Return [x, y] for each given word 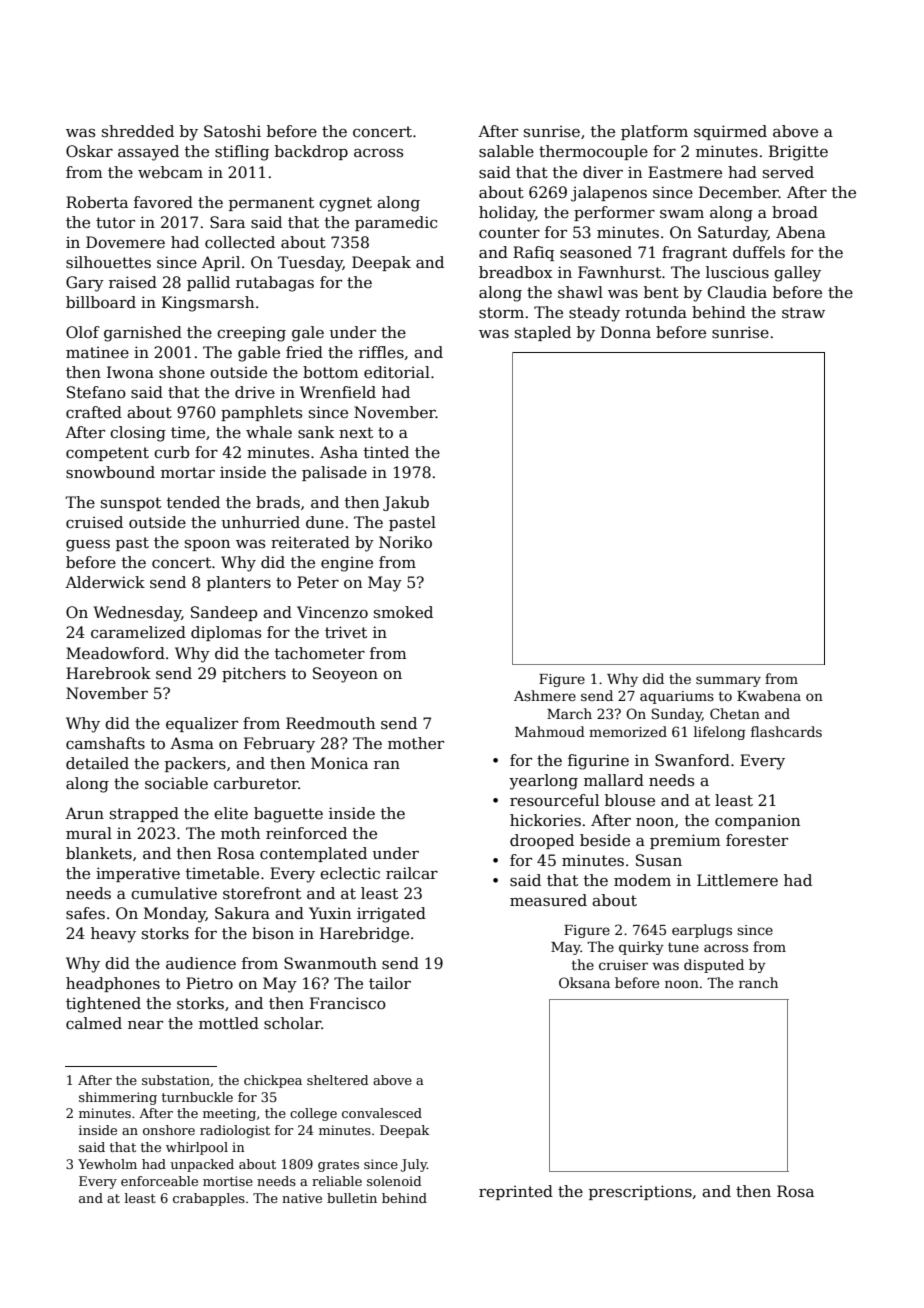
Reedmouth [330, 723]
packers [195, 764]
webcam [170, 172]
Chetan [735, 713]
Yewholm [107, 1164]
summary [728, 681]
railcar [412, 873]
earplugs [702, 931]
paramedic [396, 223]
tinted [386, 452]
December [739, 192]
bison [273, 933]
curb [171, 452]
